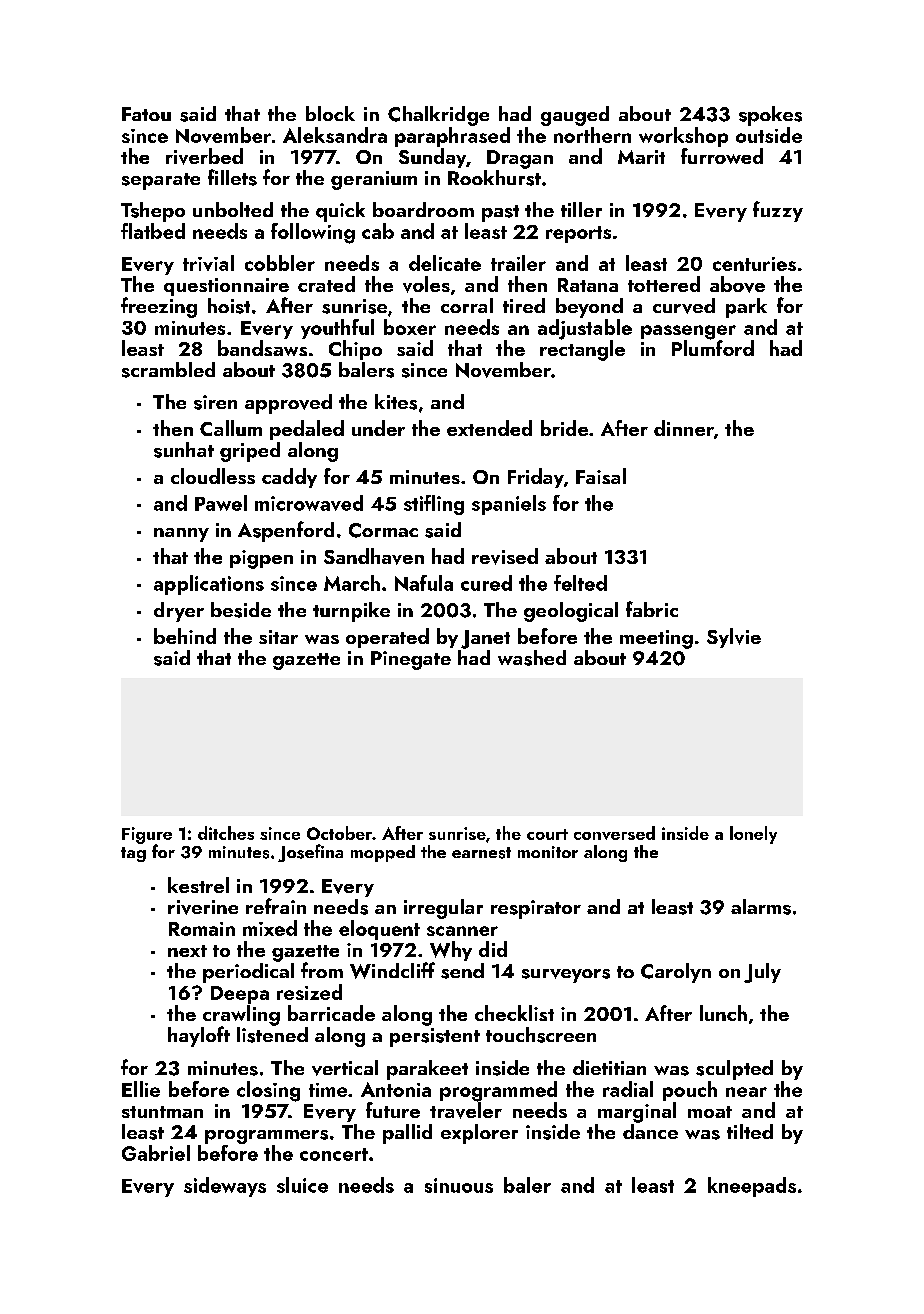  Describe the element at coordinates (656, 639) in the page. I see `meeting` at that location.
